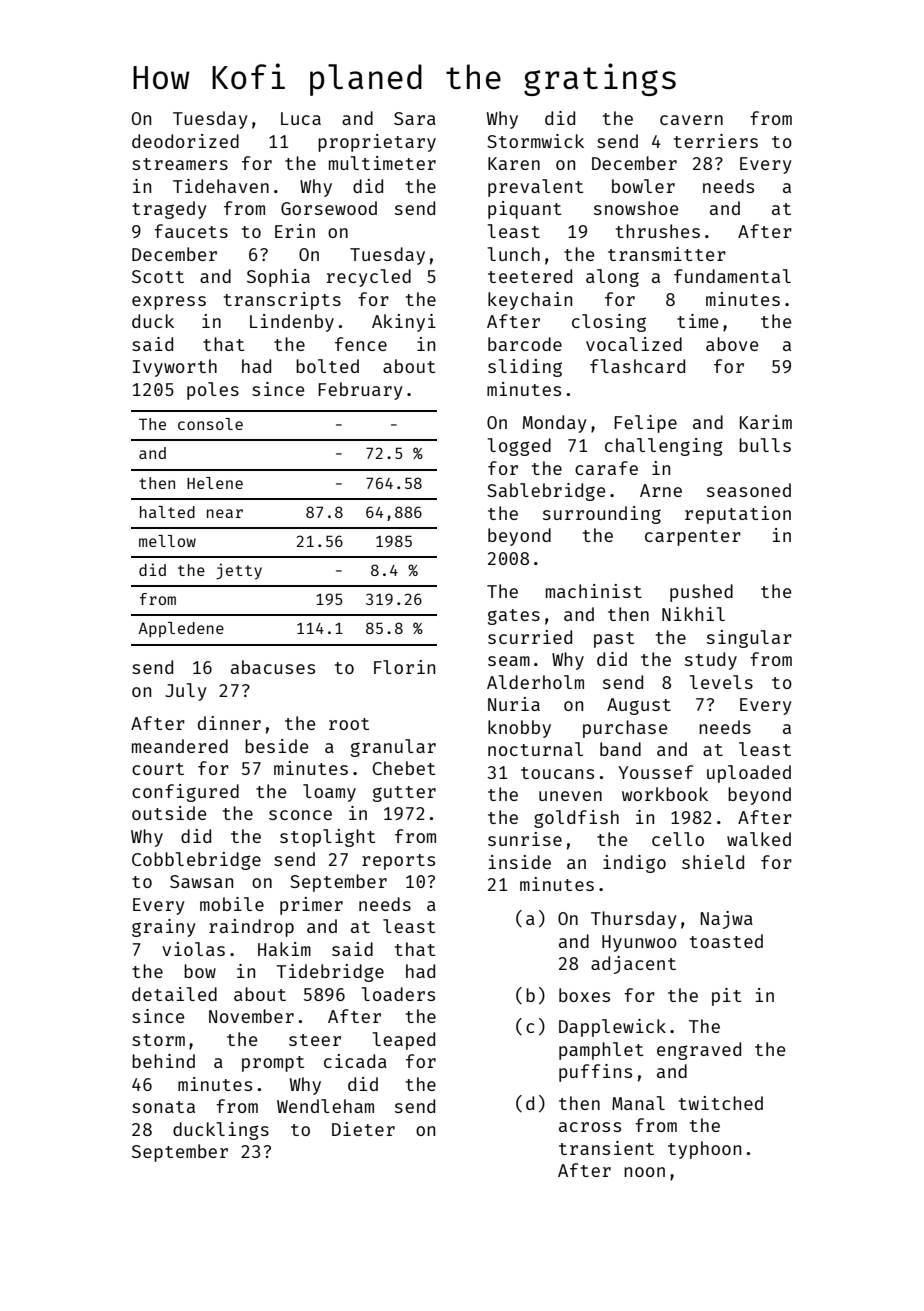  Describe the element at coordinates (691, 120) in the screenshot. I see `cavern` at that location.
